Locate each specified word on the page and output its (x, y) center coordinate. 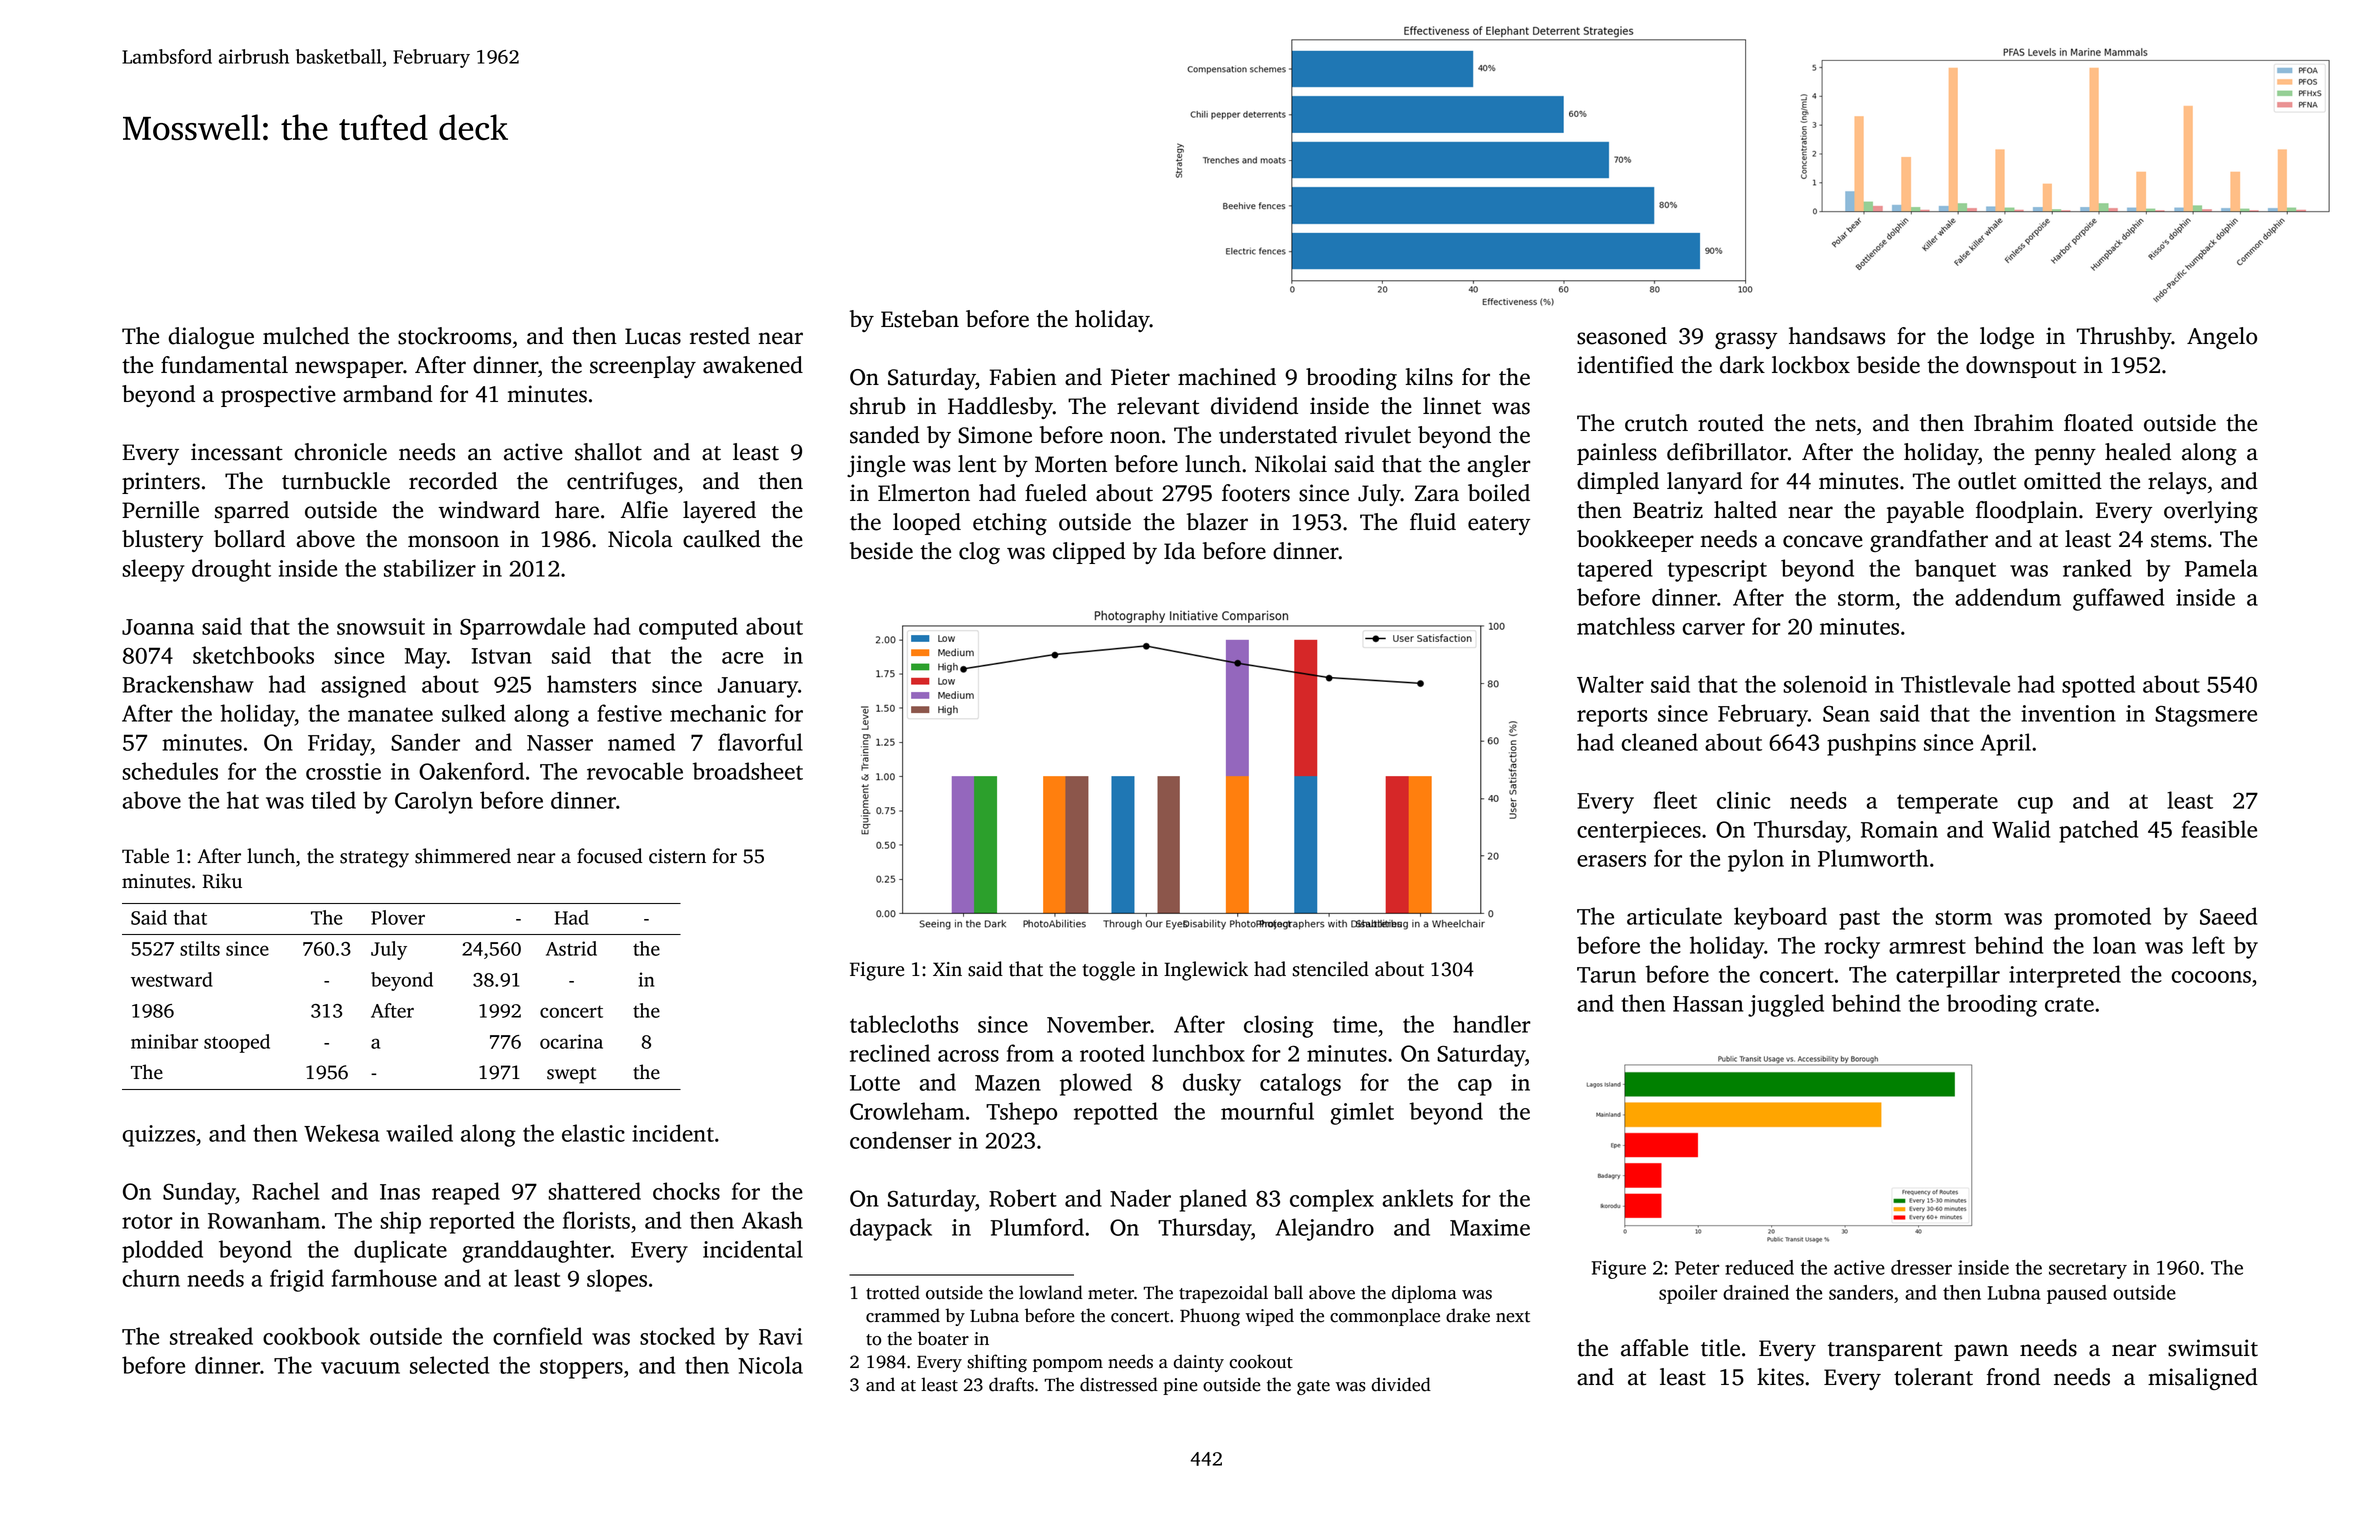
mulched (306, 336)
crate (2069, 1004)
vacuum (360, 1368)
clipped (1089, 553)
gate (1313, 1387)
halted (1745, 510)
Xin (947, 969)
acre (742, 658)
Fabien (1023, 377)
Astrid (571, 948)
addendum (2008, 597)
